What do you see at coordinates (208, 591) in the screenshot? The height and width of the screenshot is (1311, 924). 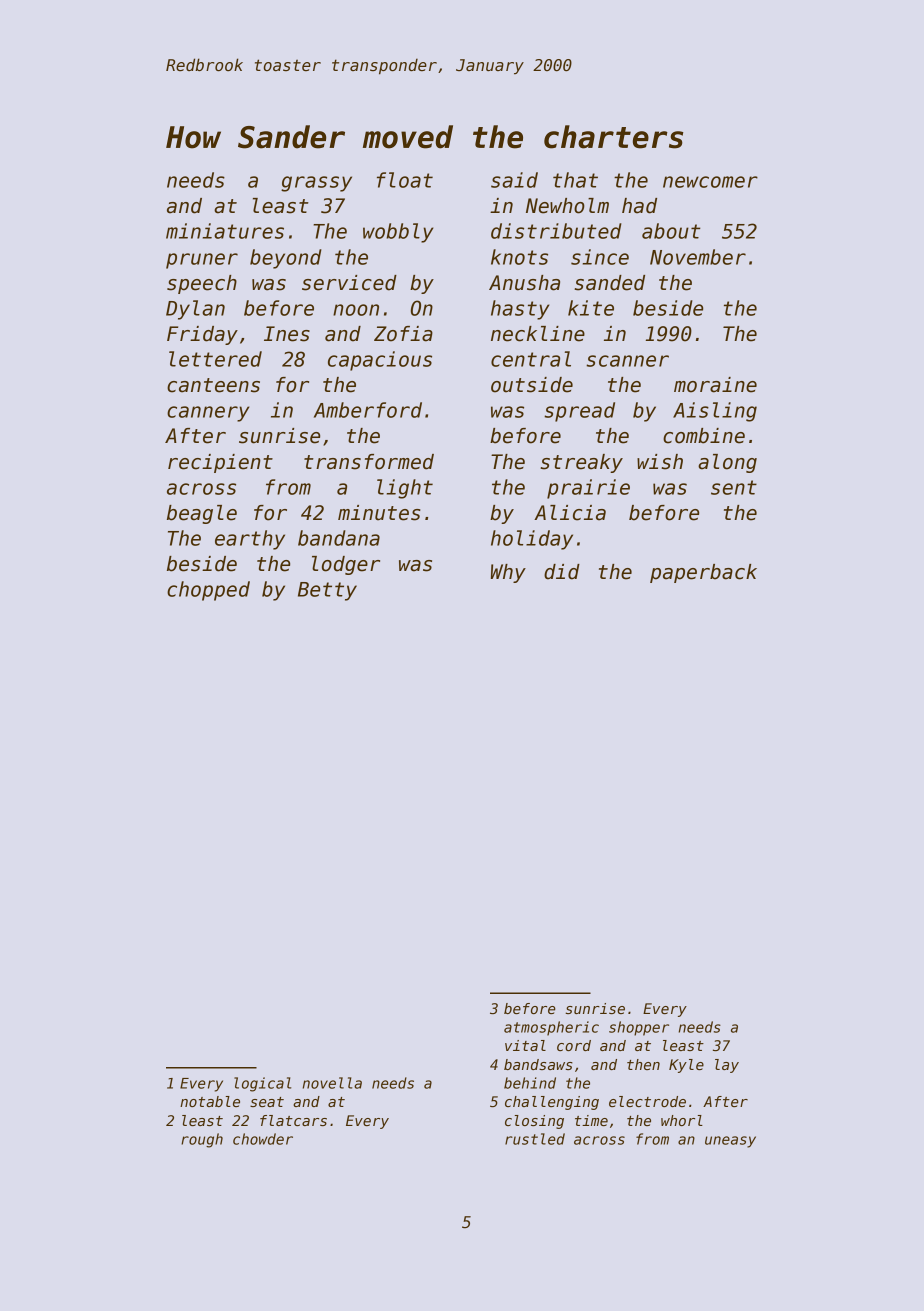 I see `chopped` at bounding box center [208, 591].
